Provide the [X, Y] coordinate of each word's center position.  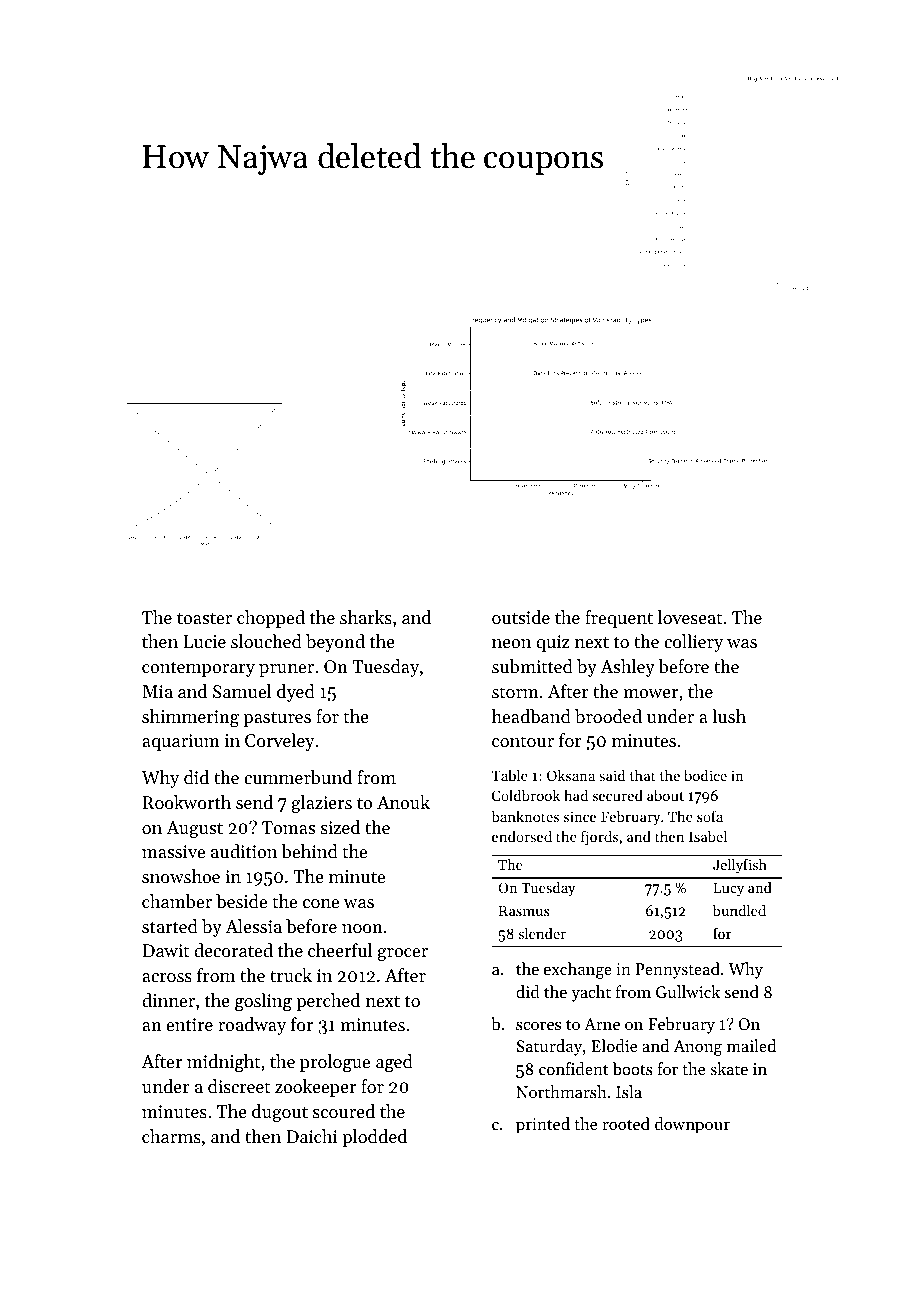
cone [321, 903]
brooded [608, 716]
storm [515, 692]
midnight [223, 1063]
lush [729, 716]
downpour [692, 1125]
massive [173, 851]
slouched [266, 641]
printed [543, 1125]
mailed [751, 1045]
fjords [599, 837]
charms [171, 1136]
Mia [157, 691]
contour [523, 741]
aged [394, 1063]
